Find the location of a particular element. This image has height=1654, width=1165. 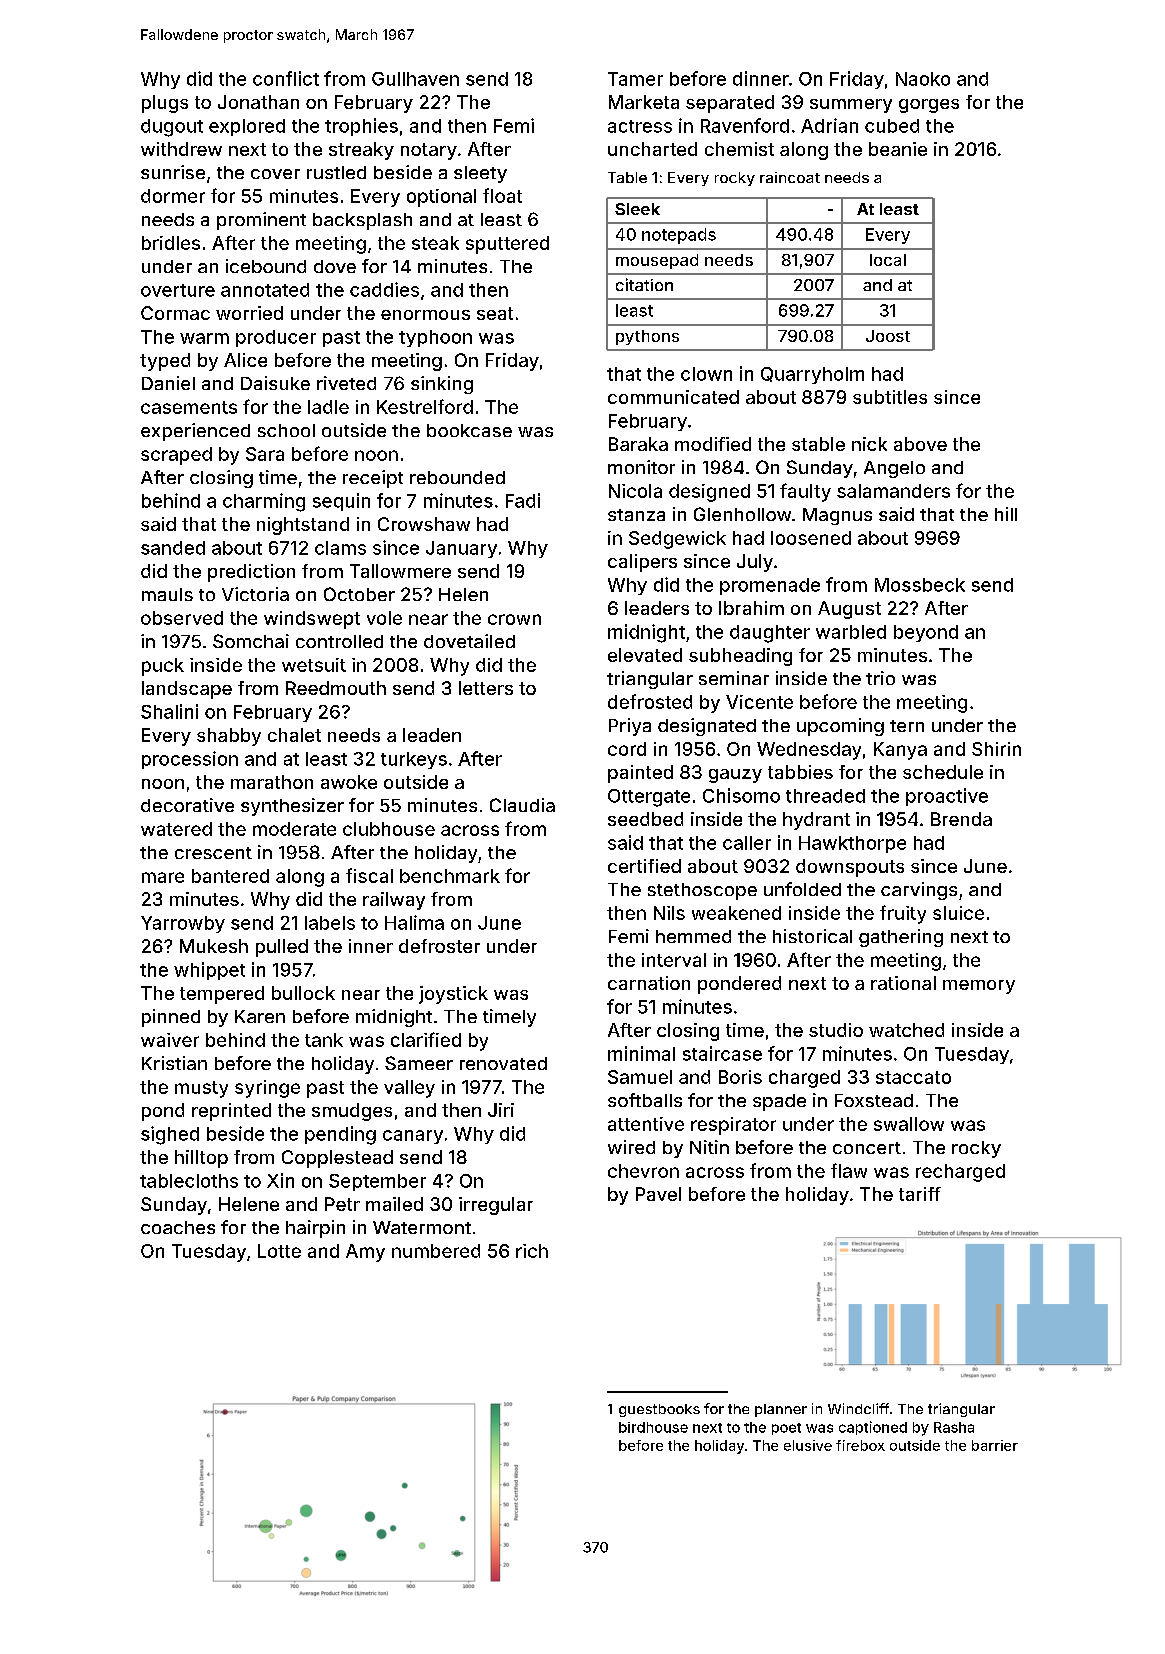

beyond is located at coordinates (926, 633).
